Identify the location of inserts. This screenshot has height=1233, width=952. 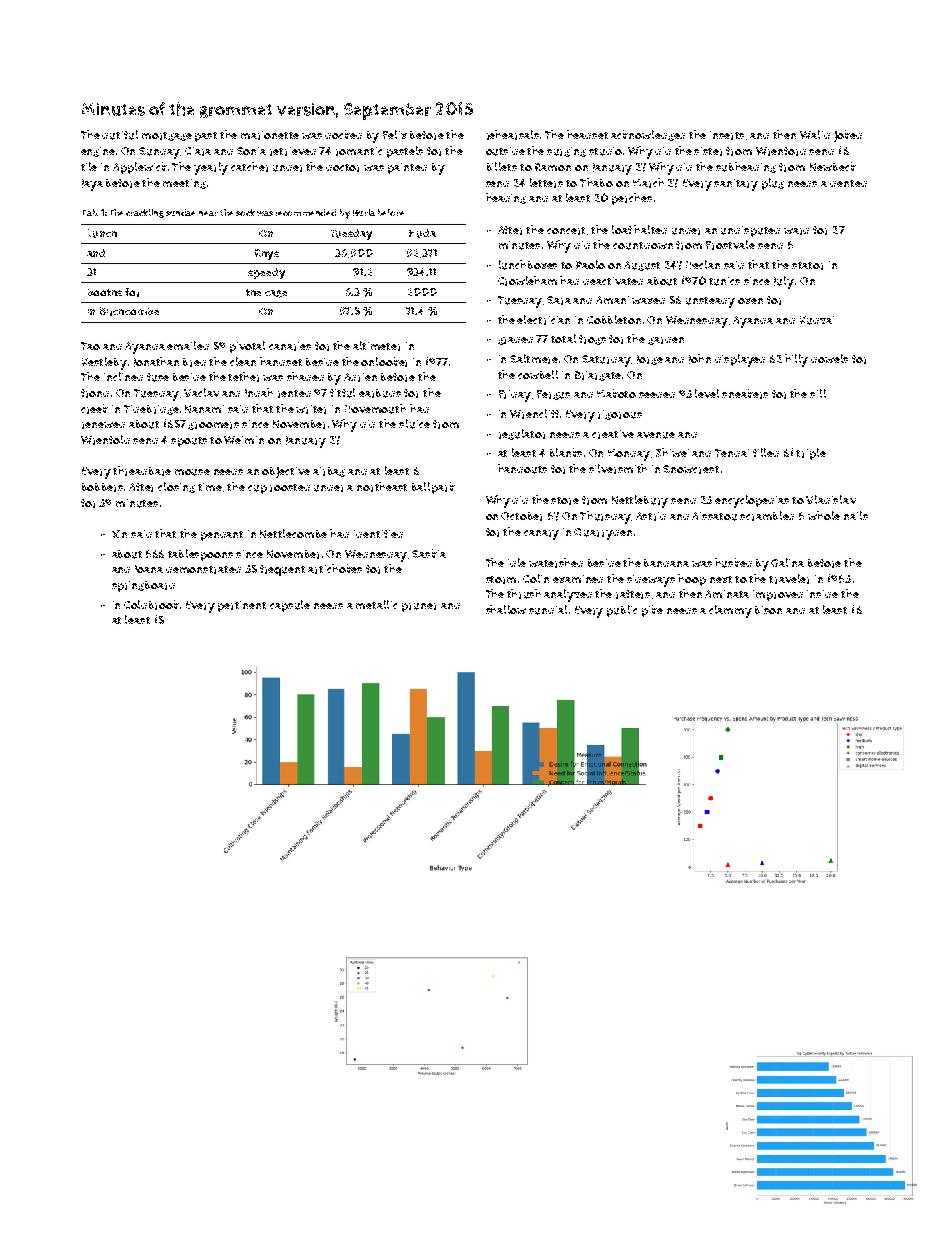
(727, 135).
